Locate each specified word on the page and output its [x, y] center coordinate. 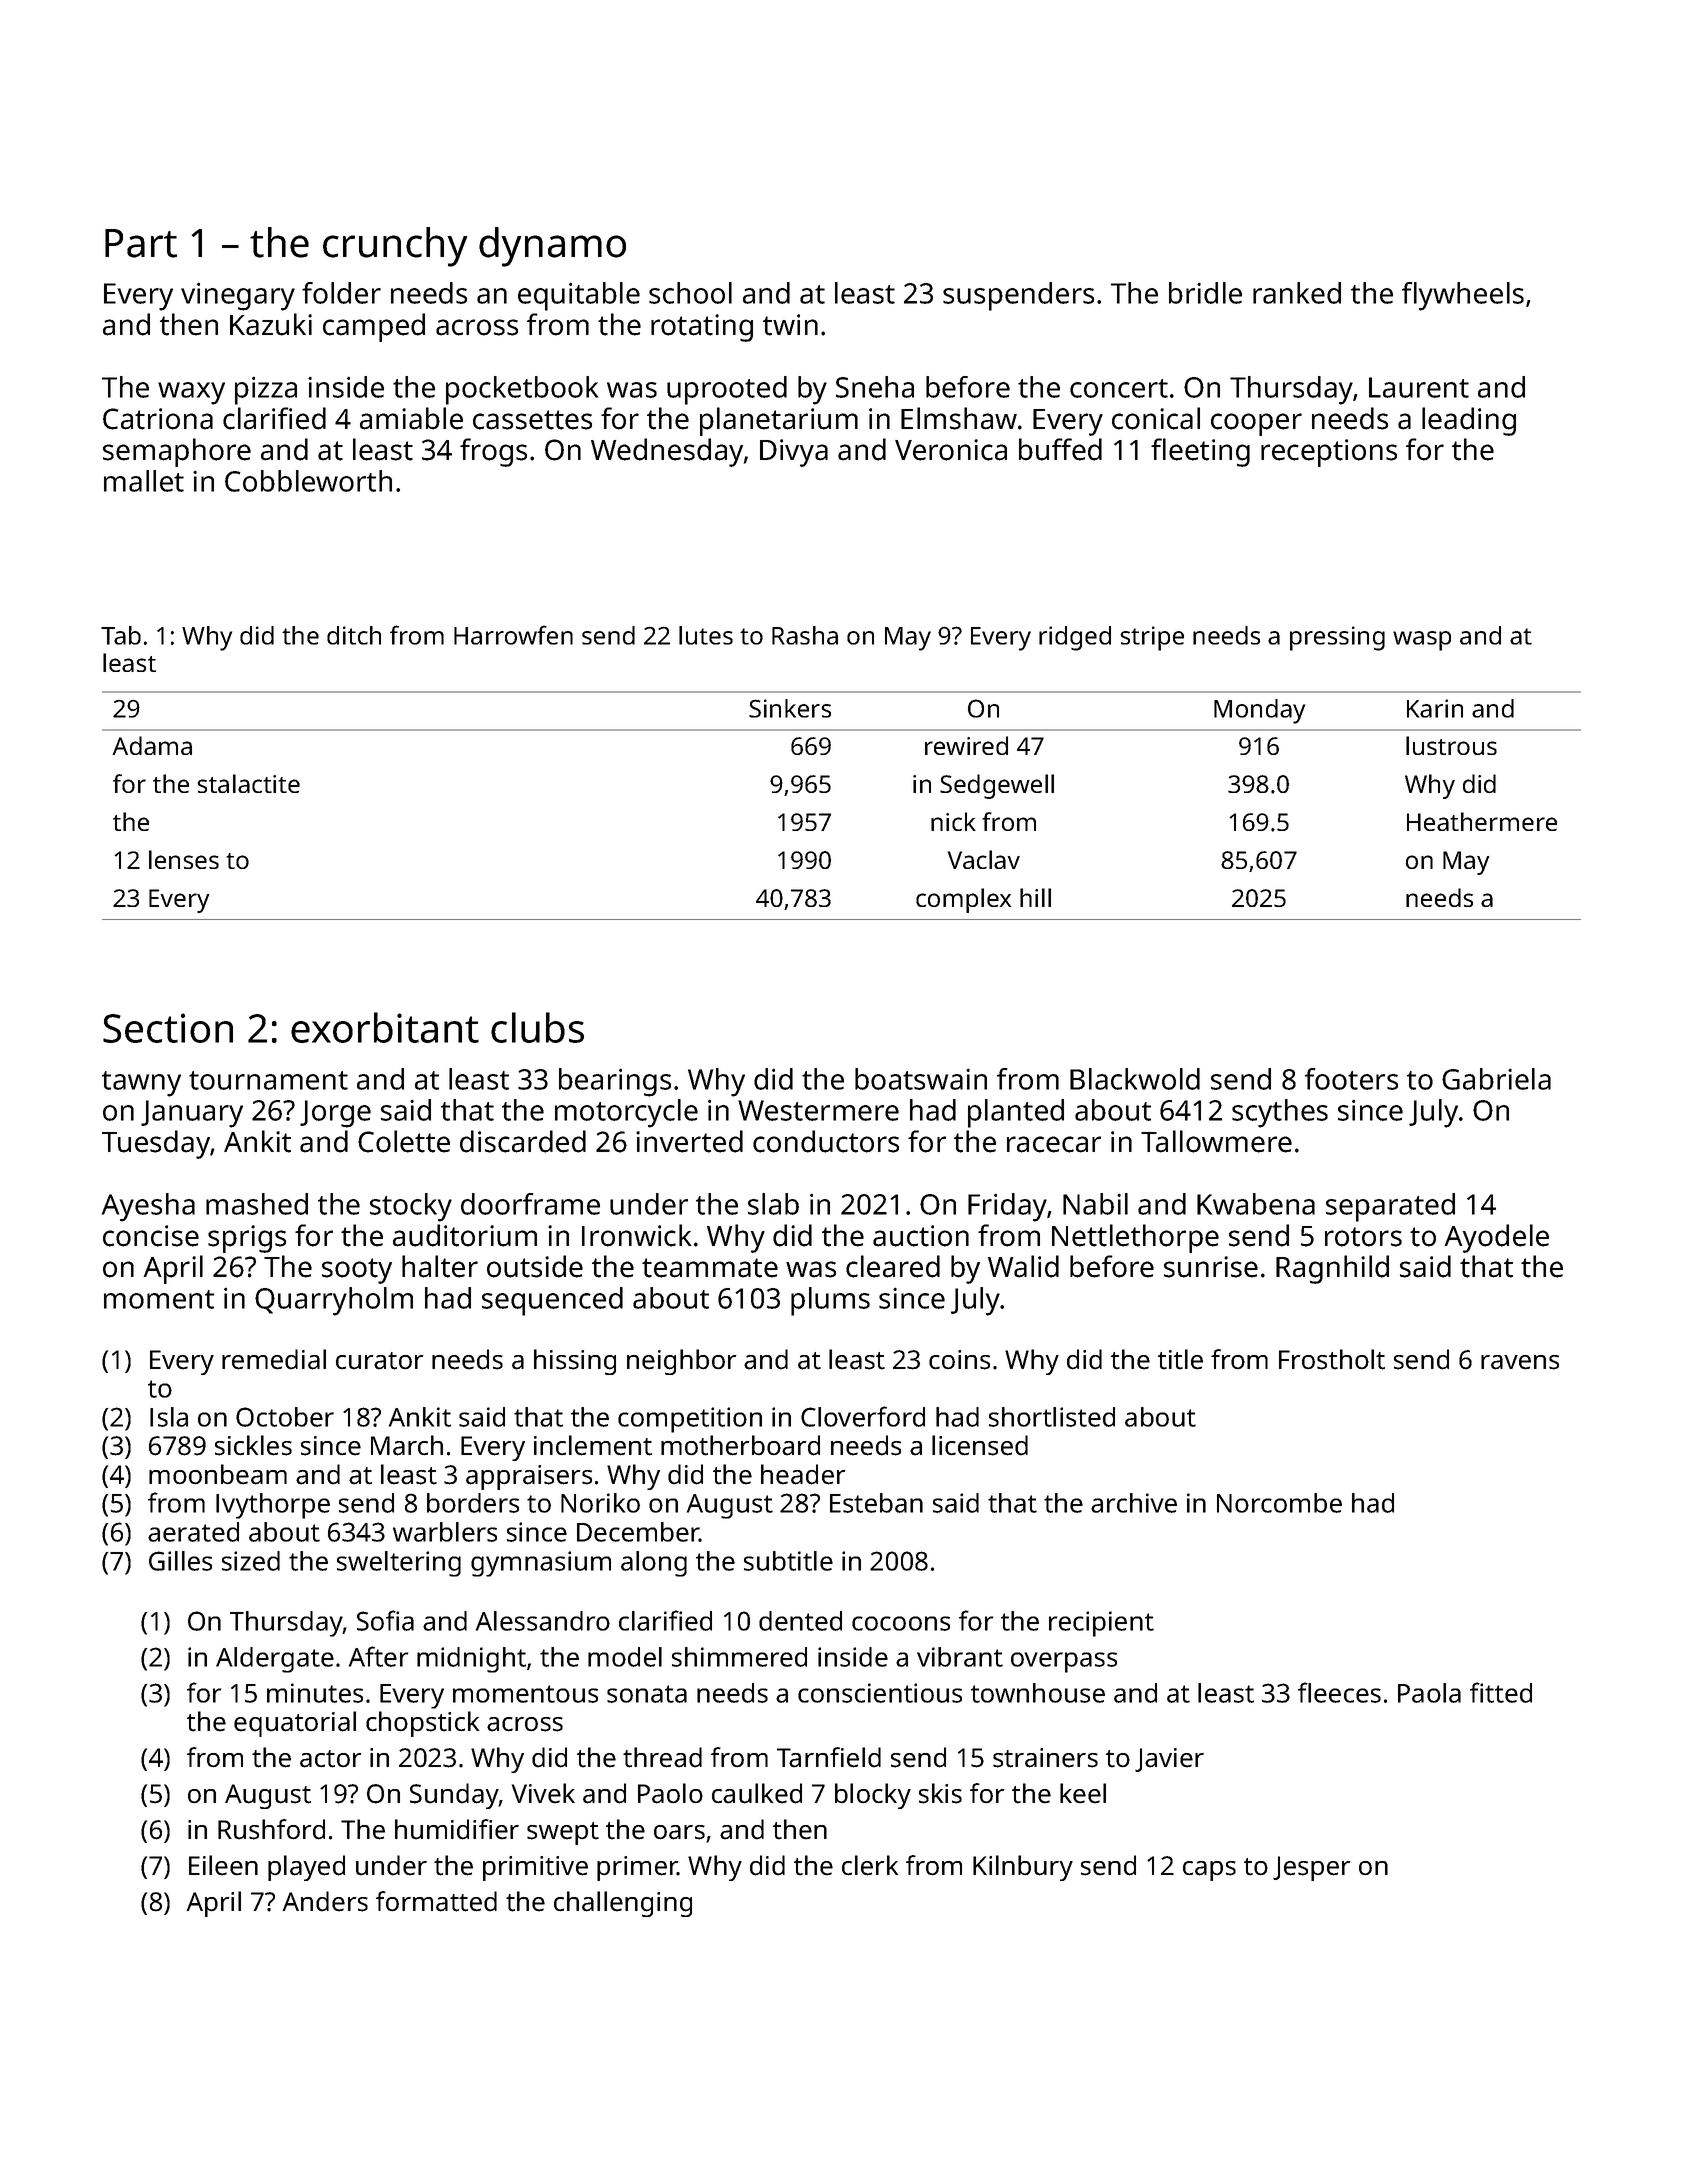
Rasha [805, 635]
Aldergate [275, 1660]
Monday [1259, 711]
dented [800, 1621]
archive [1134, 1503]
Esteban [876, 1503]
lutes [706, 635]
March [407, 1445]
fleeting [1200, 452]
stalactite [248, 783]
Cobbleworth [308, 481]
